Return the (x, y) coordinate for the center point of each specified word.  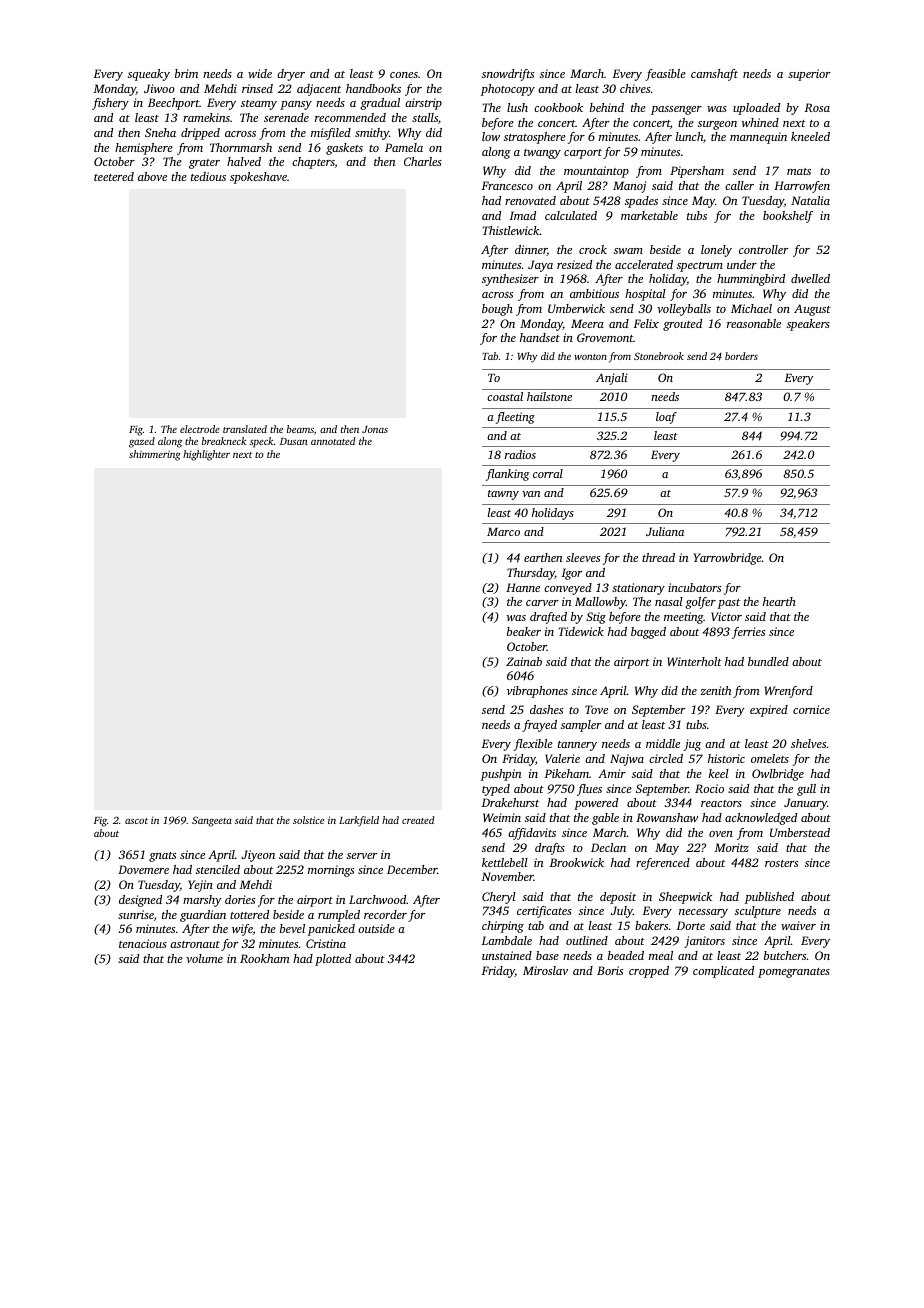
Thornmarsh (241, 147)
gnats (162, 857)
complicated (723, 972)
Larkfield (359, 821)
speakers (808, 325)
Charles (423, 161)
